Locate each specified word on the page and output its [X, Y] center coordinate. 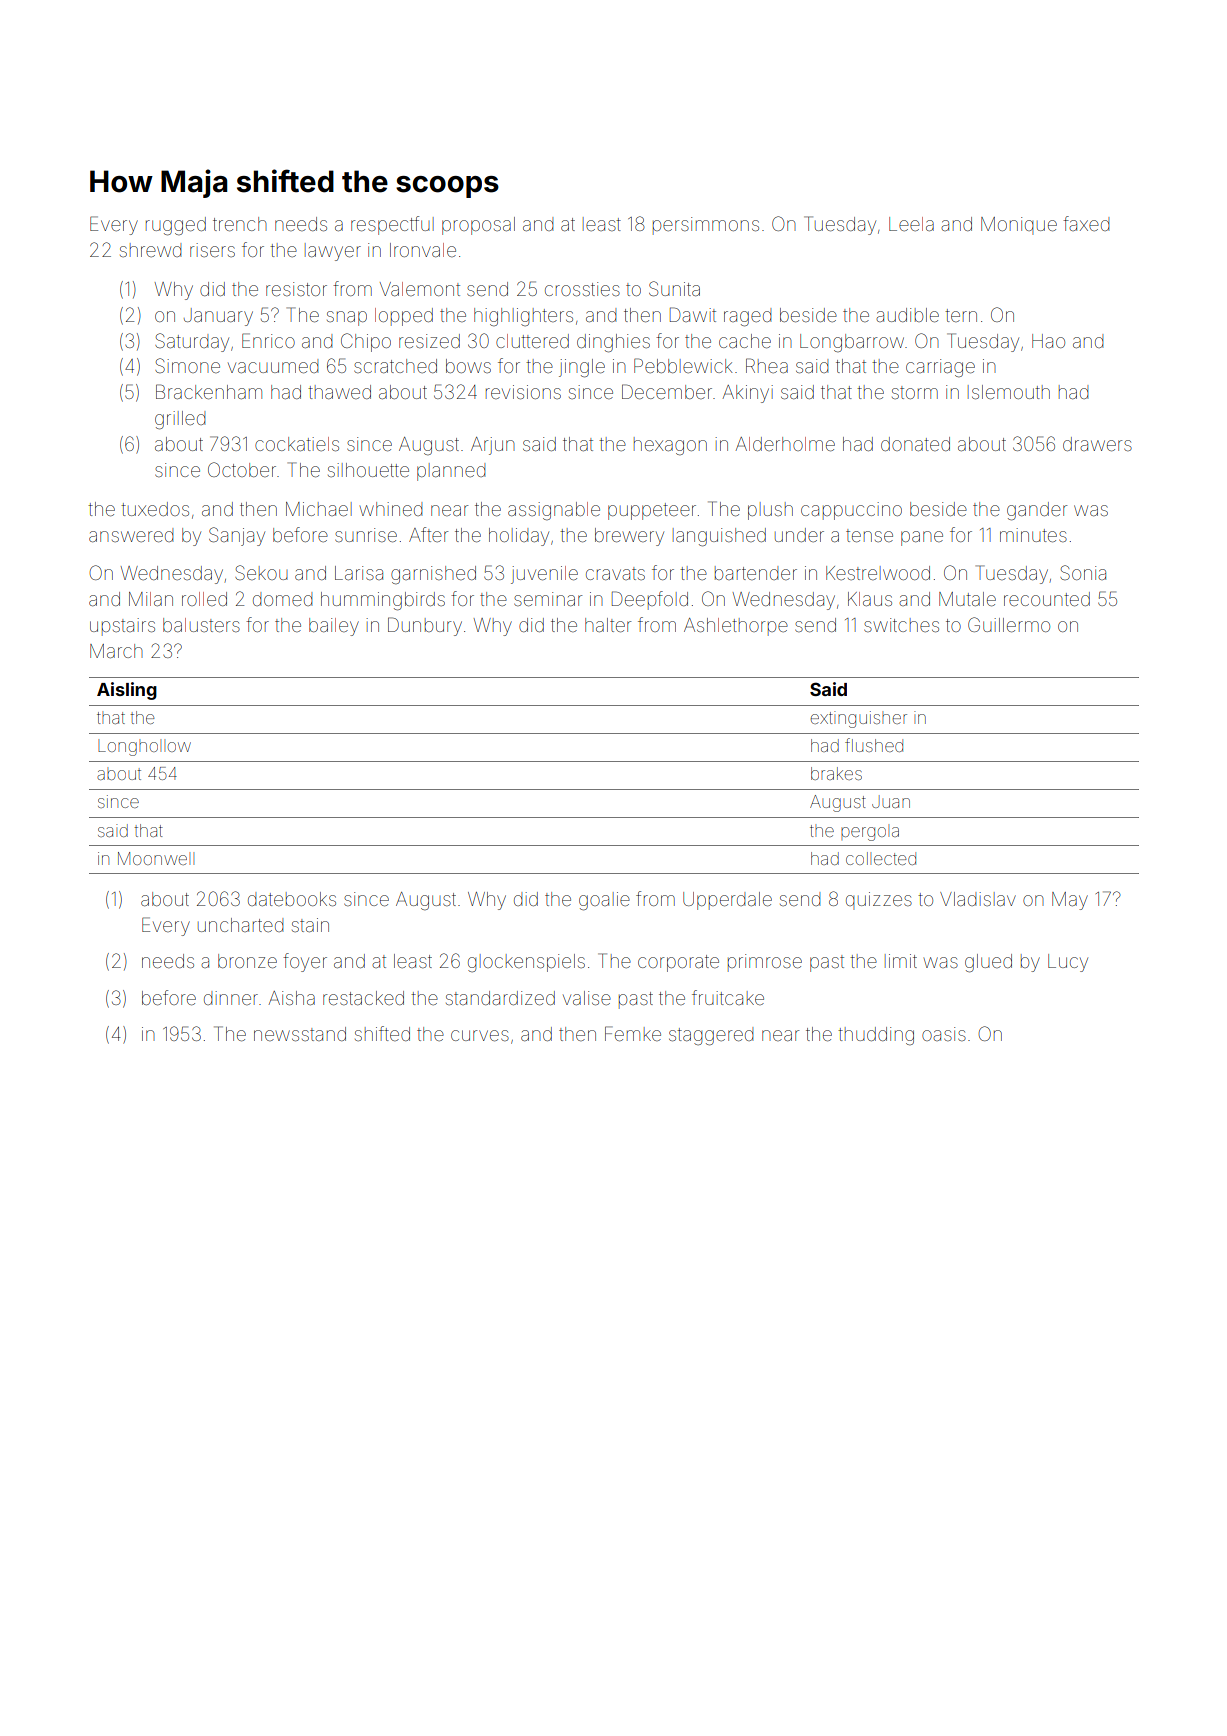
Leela [911, 224]
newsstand [300, 1034]
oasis [944, 1034]
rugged [176, 226]
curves [480, 1035]
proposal [478, 226]
